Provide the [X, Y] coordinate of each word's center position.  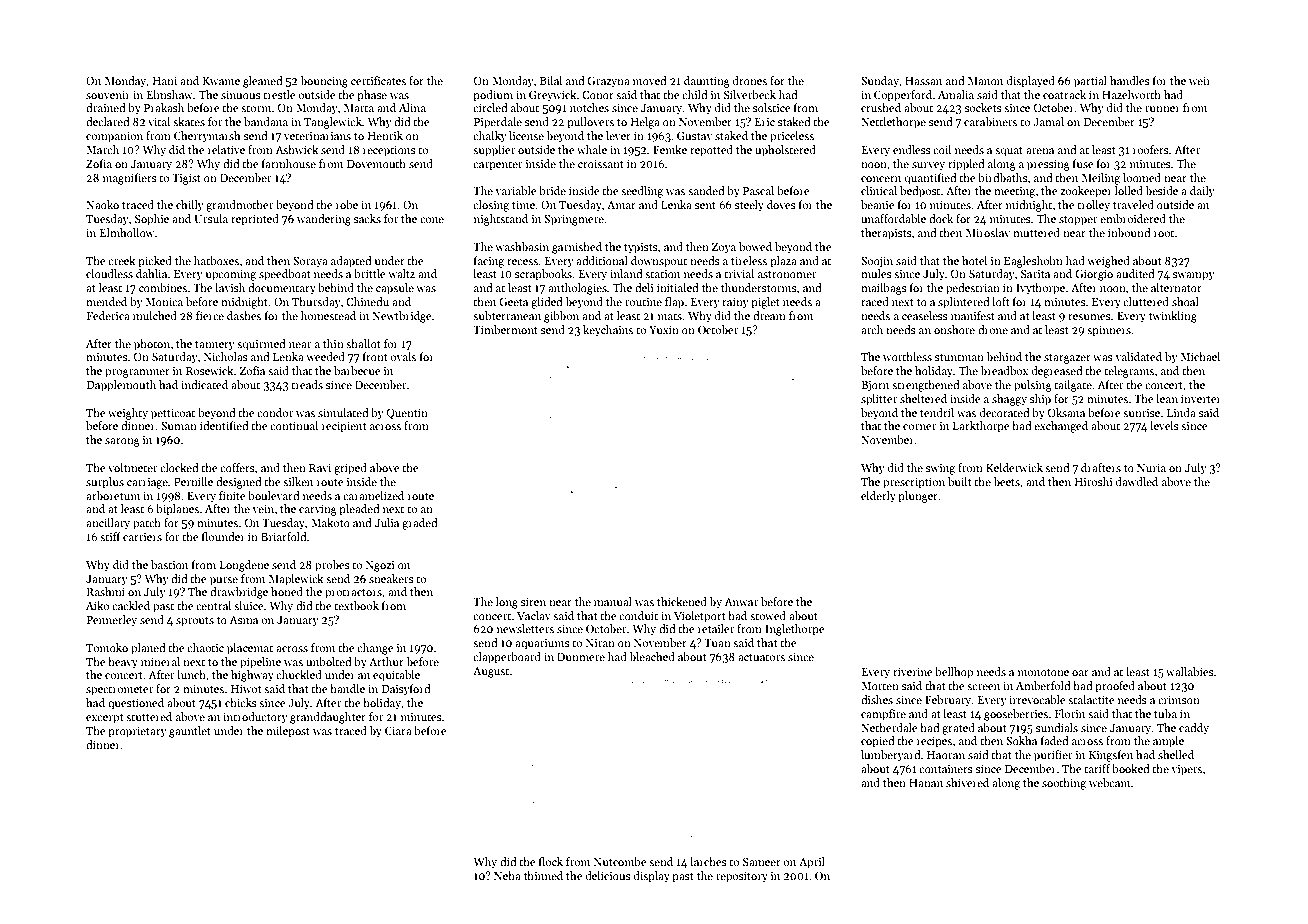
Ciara [398, 730]
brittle [369, 273]
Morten [880, 686]
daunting [707, 82]
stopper [1078, 221]
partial [1090, 82]
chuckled [299, 674]
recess [523, 262]
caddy [1194, 729]
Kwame [221, 81]
